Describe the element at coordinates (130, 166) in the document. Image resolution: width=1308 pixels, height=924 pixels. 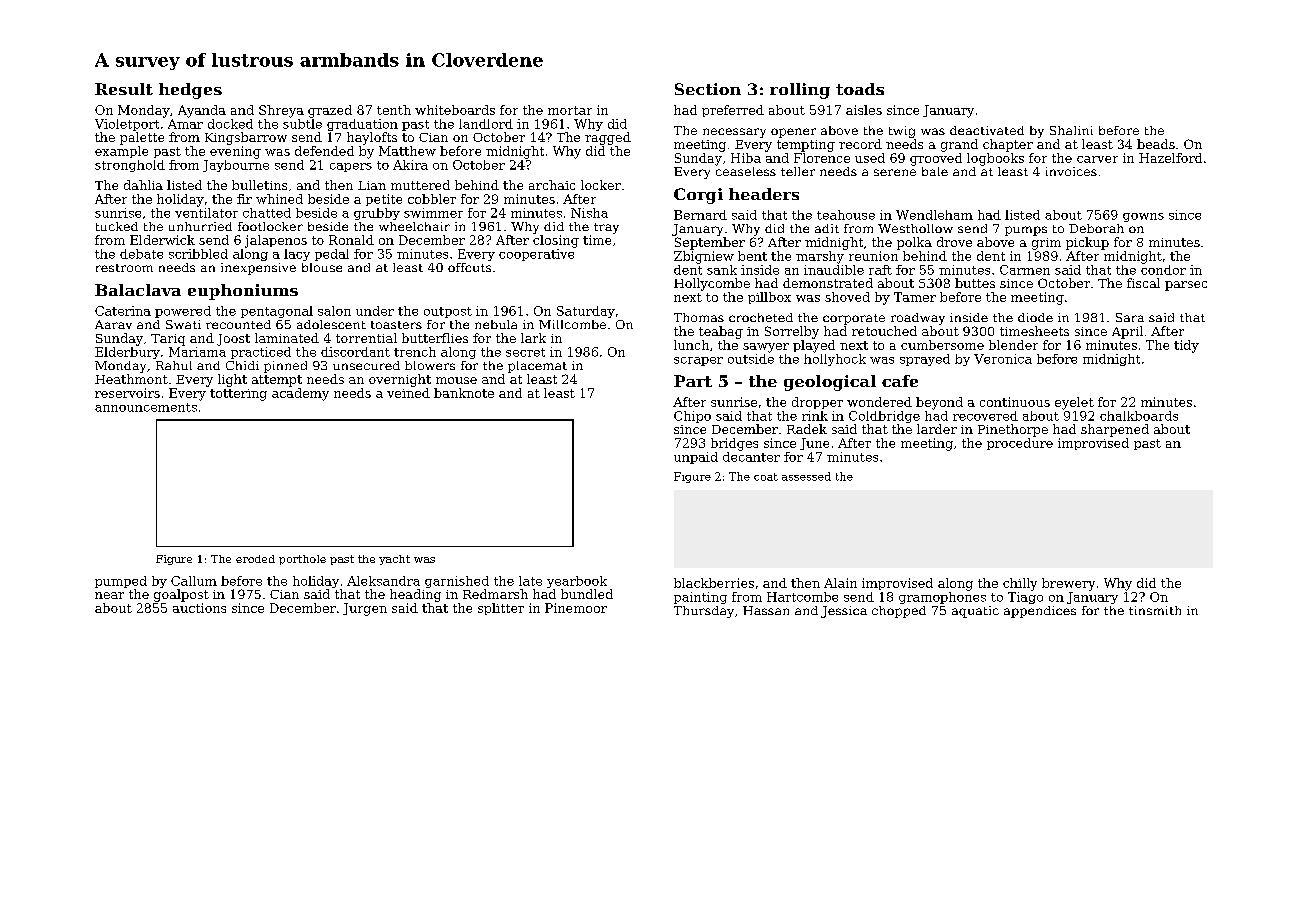
I see `stronghold` at that location.
